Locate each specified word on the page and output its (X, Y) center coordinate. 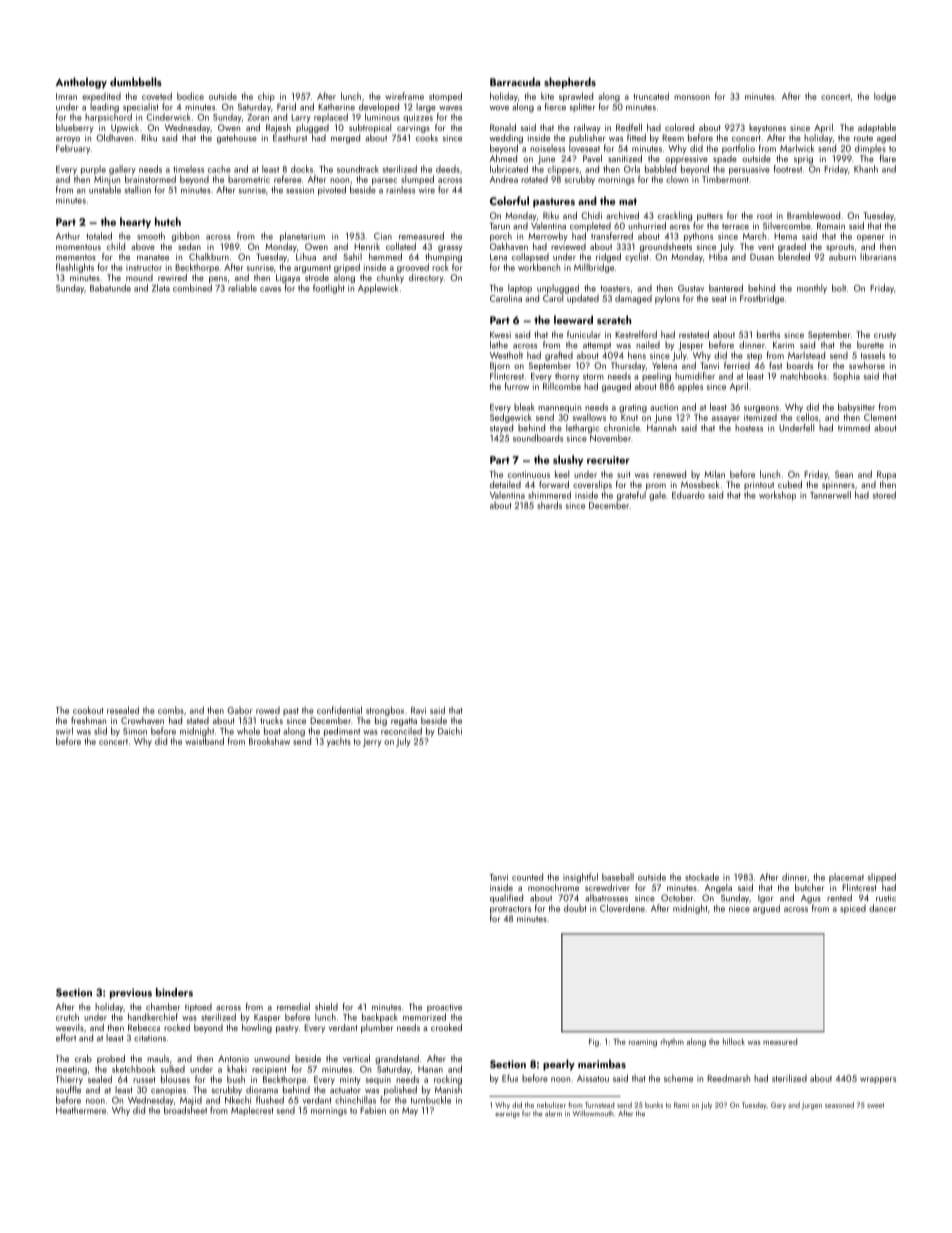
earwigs (507, 1114)
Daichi (450, 731)
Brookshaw (269, 741)
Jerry (372, 742)
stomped (445, 97)
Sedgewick (511, 418)
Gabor (240, 710)
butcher (809, 887)
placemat (846, 878)
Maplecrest (252, 1111)
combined (192, 288)
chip (266, 97)
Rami (681, 1105)
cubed (790, 484)
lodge (885, 97)
